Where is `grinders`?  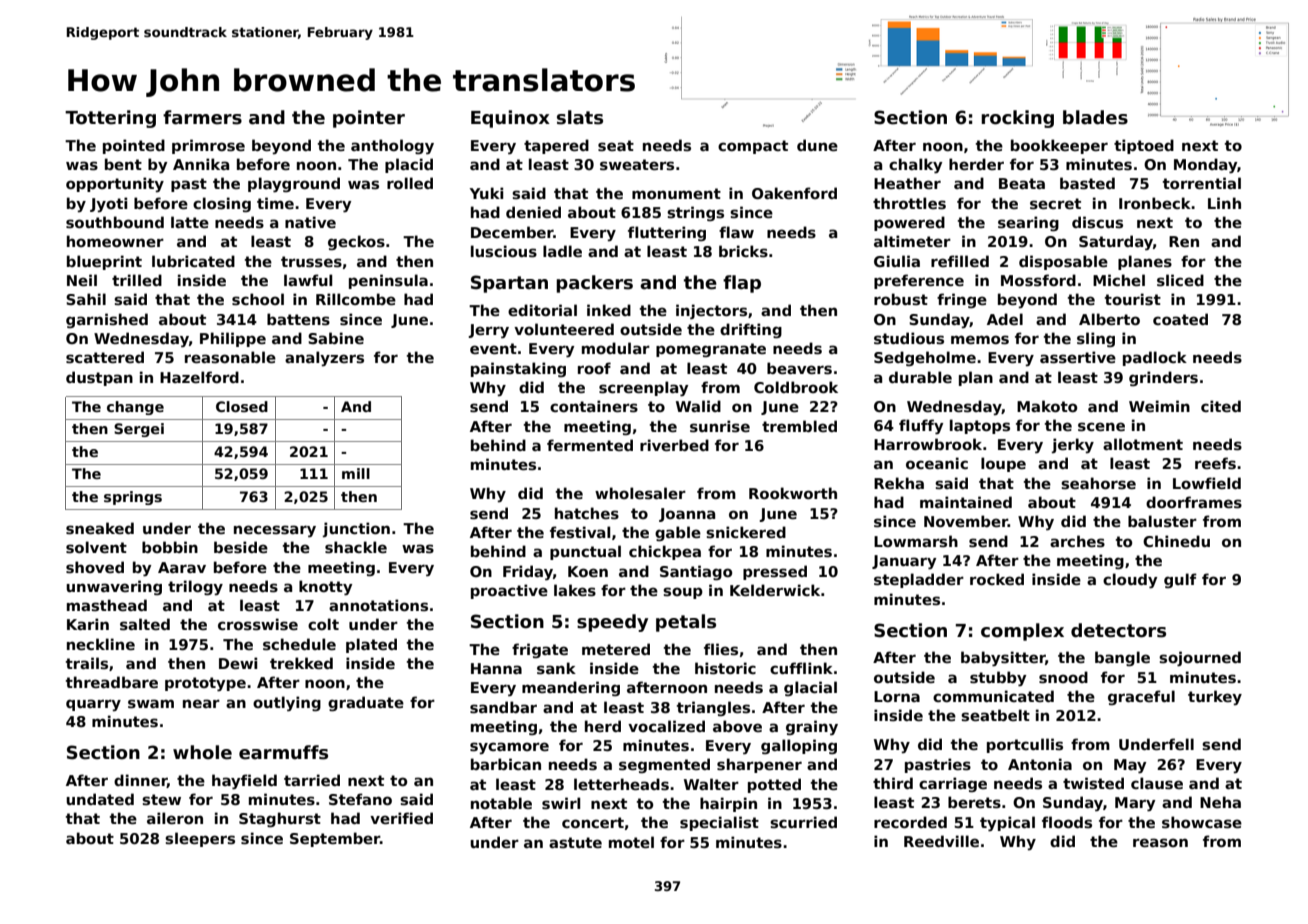
grinders is located at coordinates (1163, 378).
